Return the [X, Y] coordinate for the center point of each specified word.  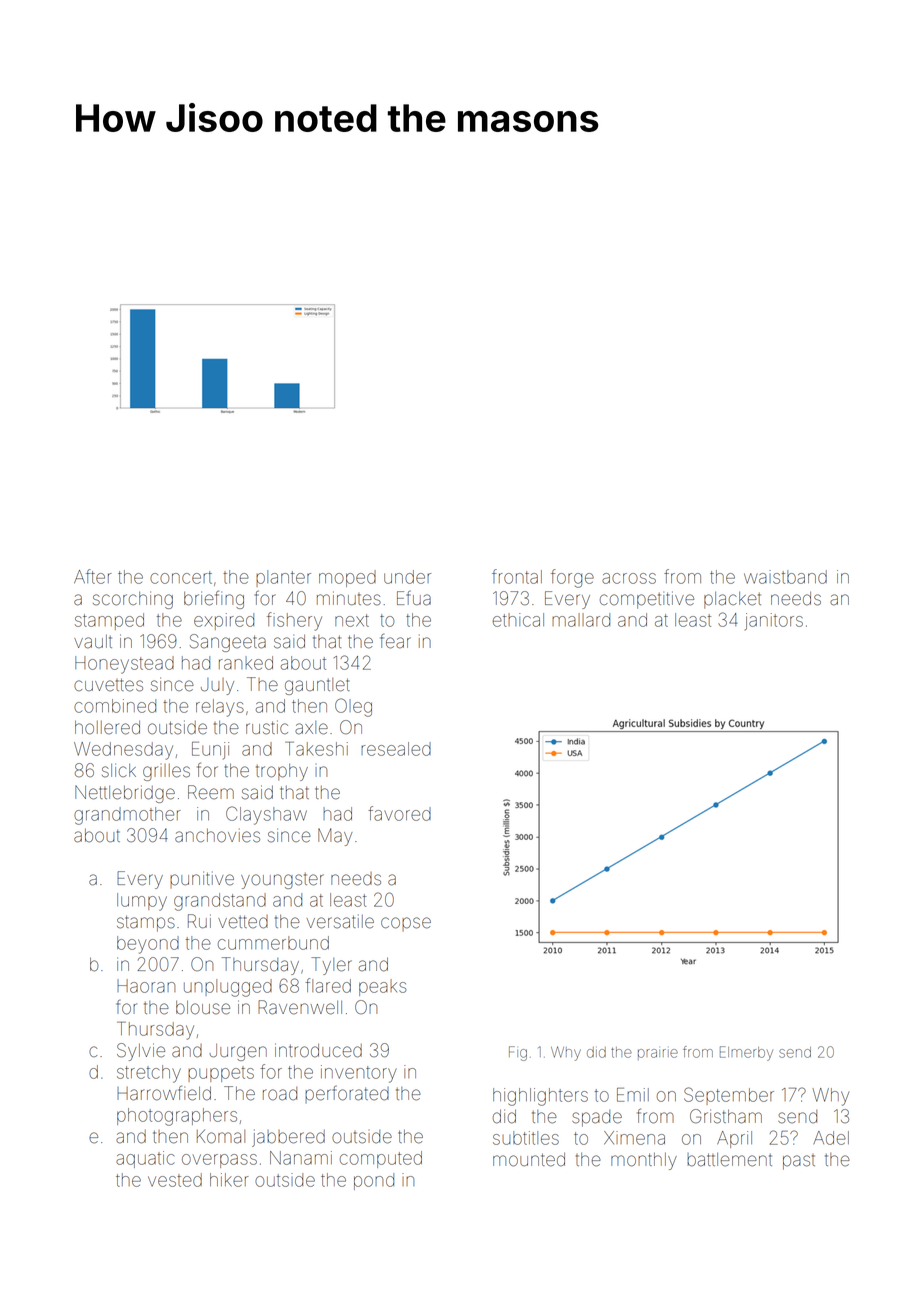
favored [399, 813]
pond [374, 1181]
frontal [517, 576]
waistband [785, 577]
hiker [229, 1180]
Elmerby [746, 1053]
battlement [729, 1160]
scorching [133, 600]
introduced [318, 1050]
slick [119, 770]
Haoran [146, 986]
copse [406, 924]
